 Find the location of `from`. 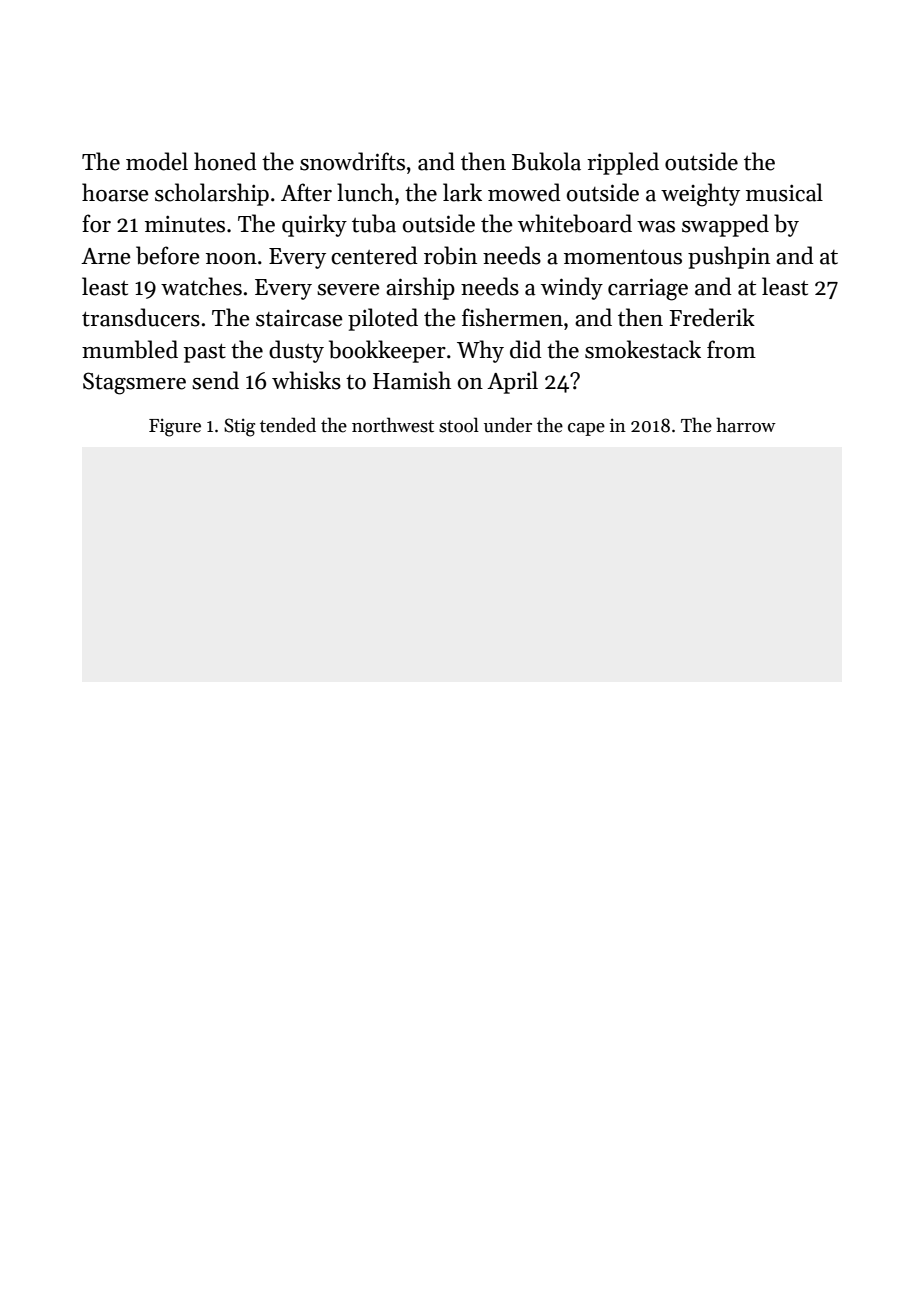

from is located at coordinates (731, 349).
